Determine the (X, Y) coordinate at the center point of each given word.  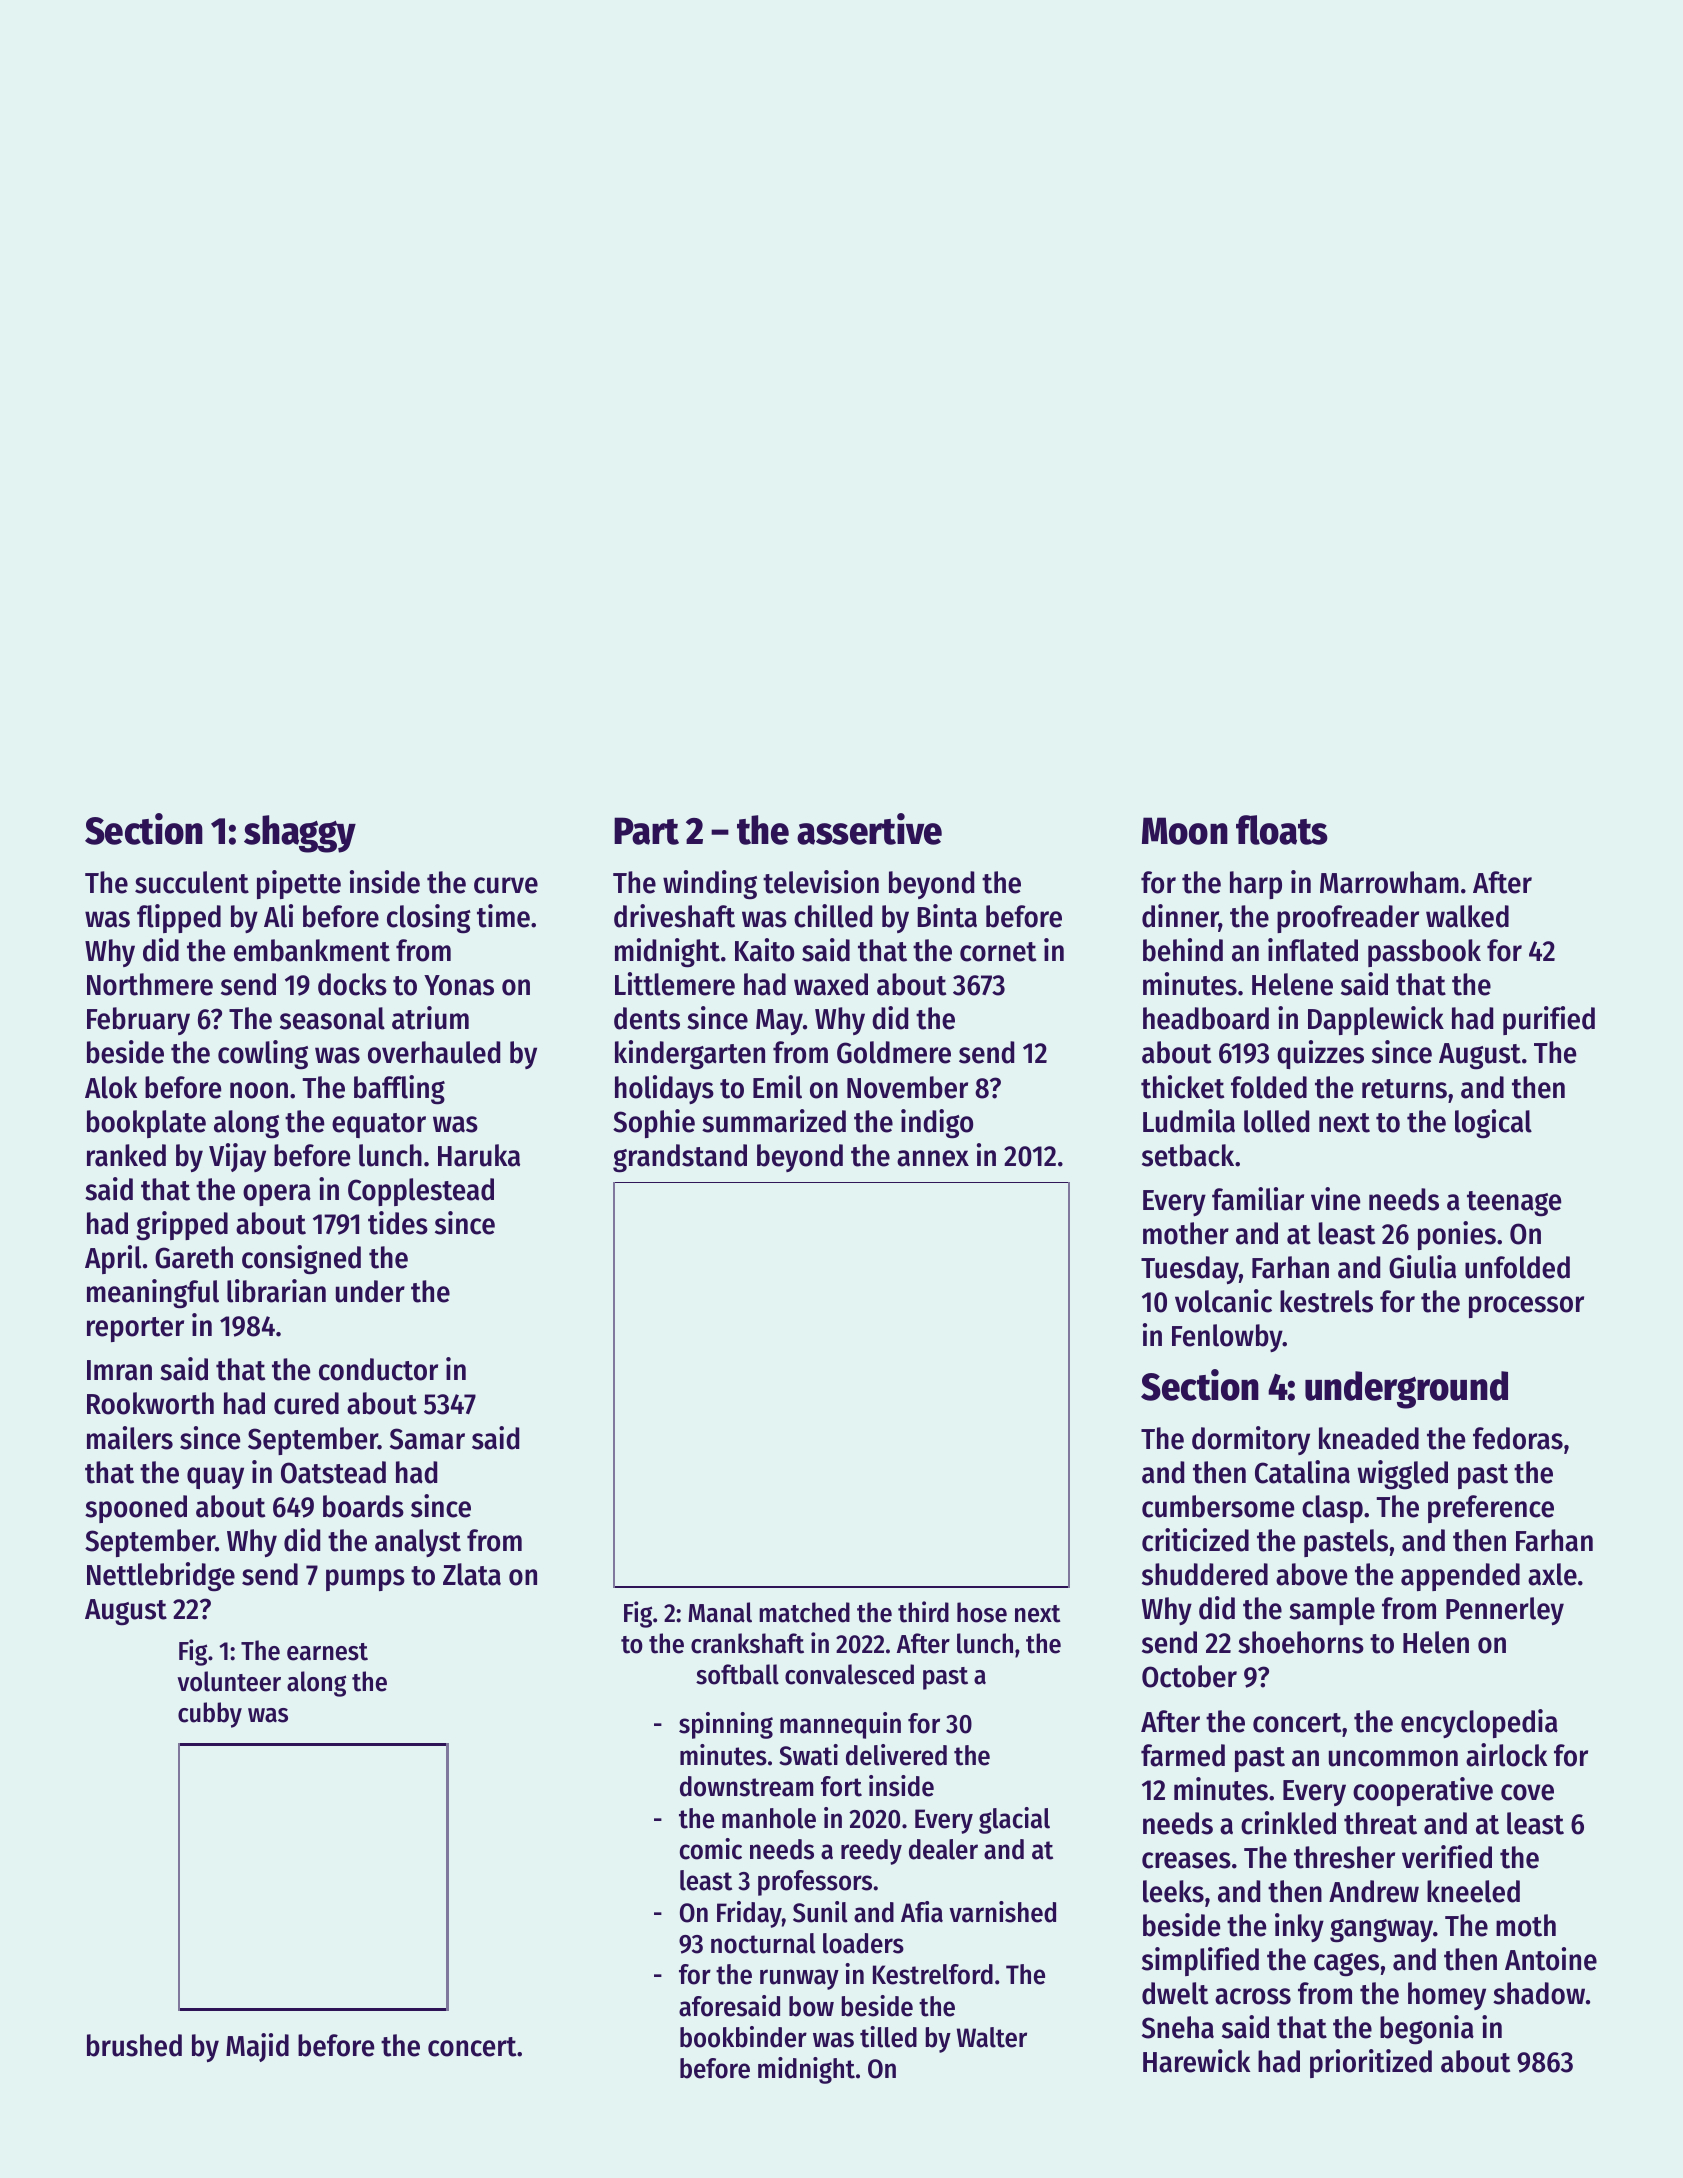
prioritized (1371, 2063)
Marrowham (1389, 882)
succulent (192, 882)
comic (711, 1849)
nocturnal (763, 1943)
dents (647, 1018)
